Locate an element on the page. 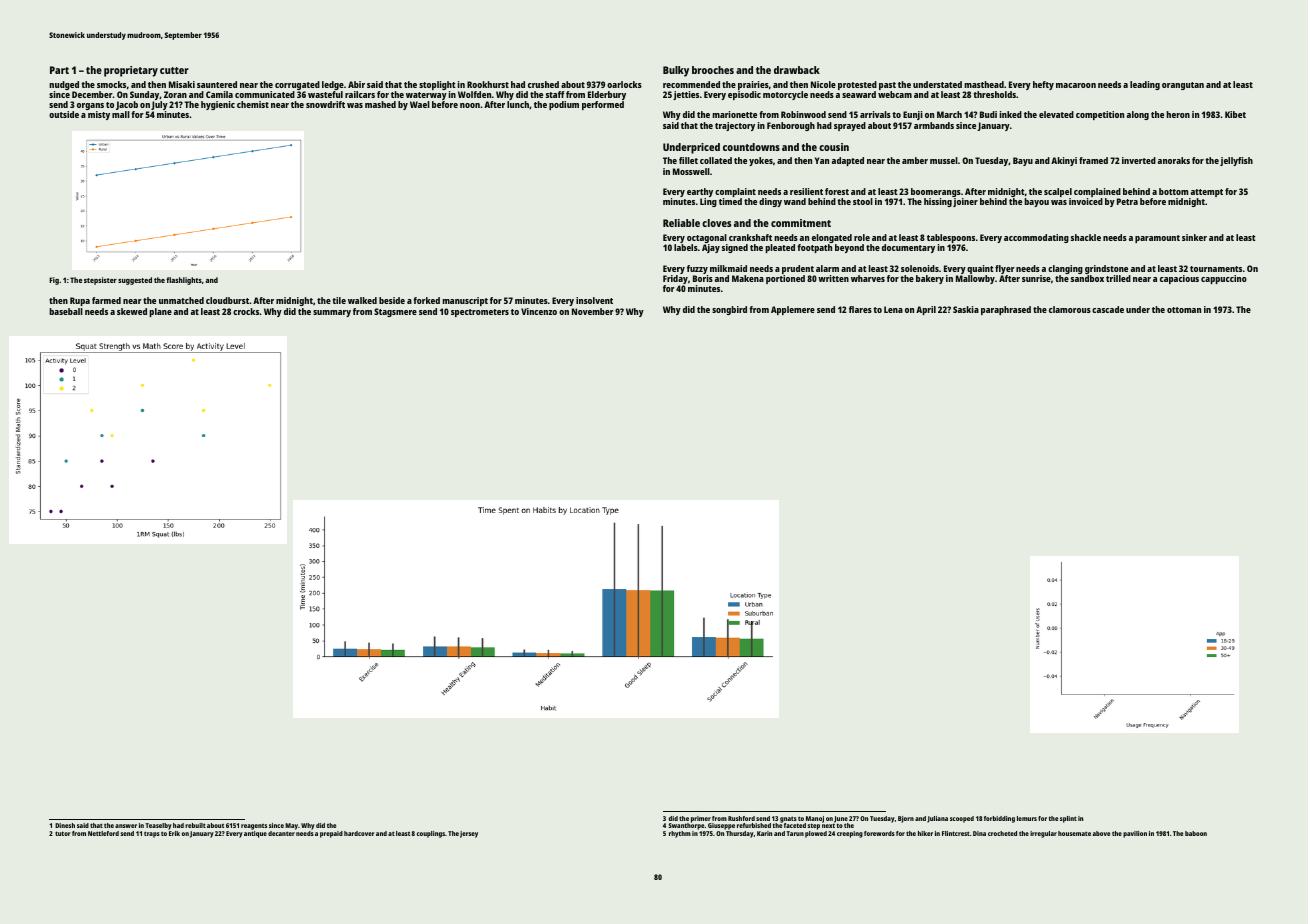 The height and width of the document is (924, 1308). crushed is located at coordinates (543, 84).
